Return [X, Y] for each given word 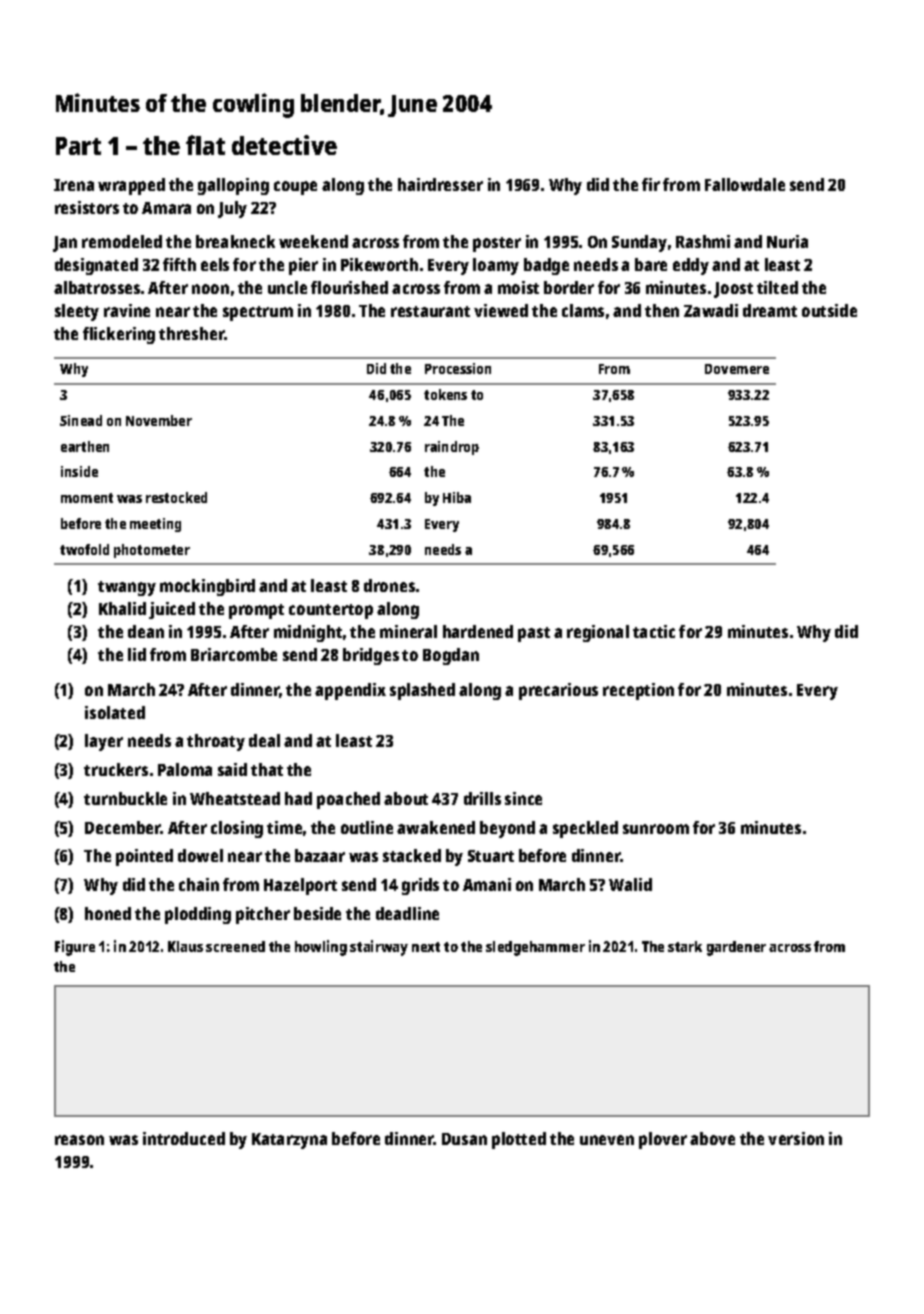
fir [651, 184]
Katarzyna [289, 1141]
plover [663, 1140]
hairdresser [440, 184]
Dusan [464, 1139]
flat [205, 145]
